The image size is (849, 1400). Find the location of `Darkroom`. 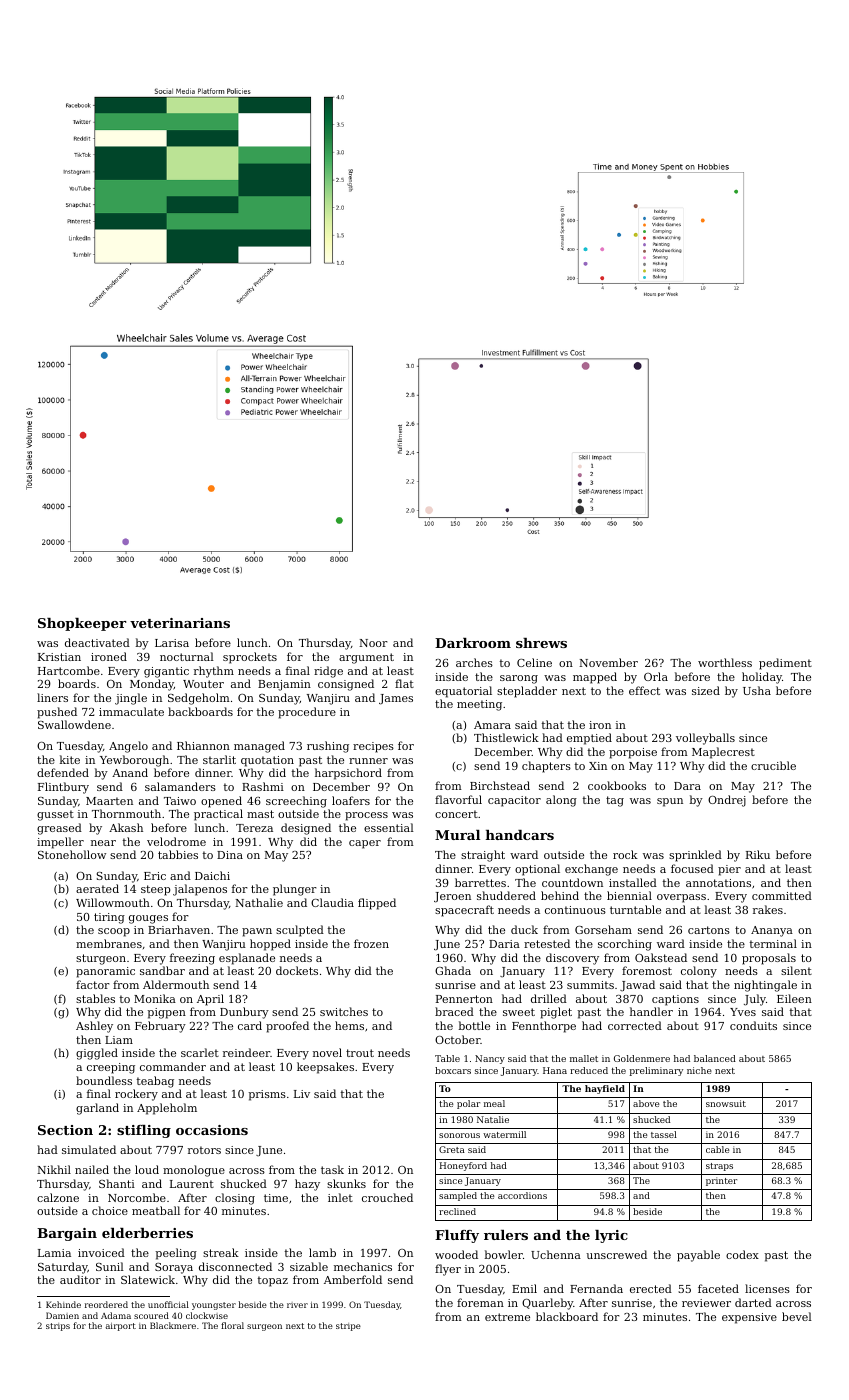

Darkroom is located at coordinates (473, 643).
